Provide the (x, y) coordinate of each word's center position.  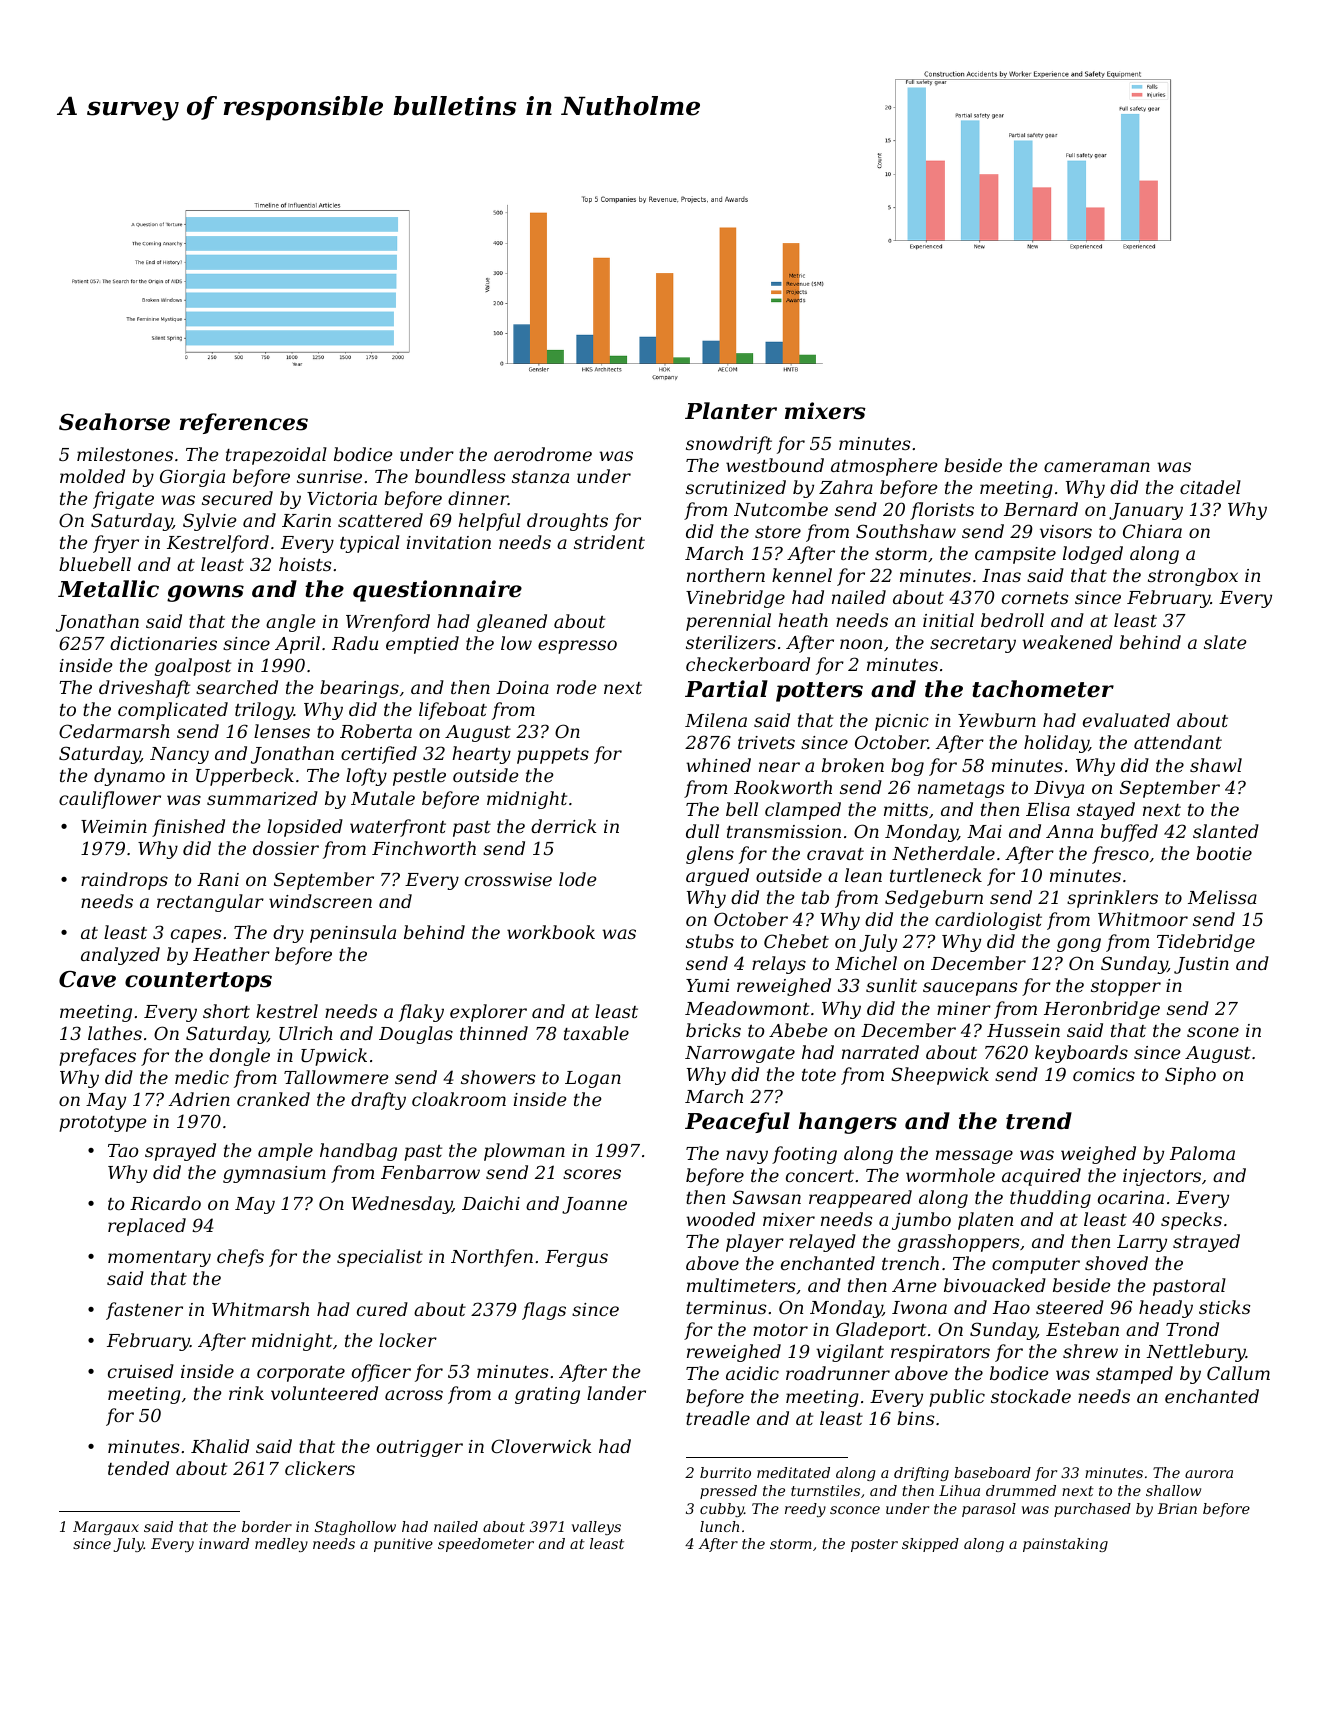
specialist (380, 1258)
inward (224, 1543)
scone (1213, 1032)
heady (1166, 1309)
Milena (716, 720)
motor (780, 1330)
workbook (551, 932)
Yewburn (997, 720)
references (244, 423)
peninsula (353, 934)
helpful (489, 522)
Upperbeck (245, 777)
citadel (1210, 487)
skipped (930, 1545)
